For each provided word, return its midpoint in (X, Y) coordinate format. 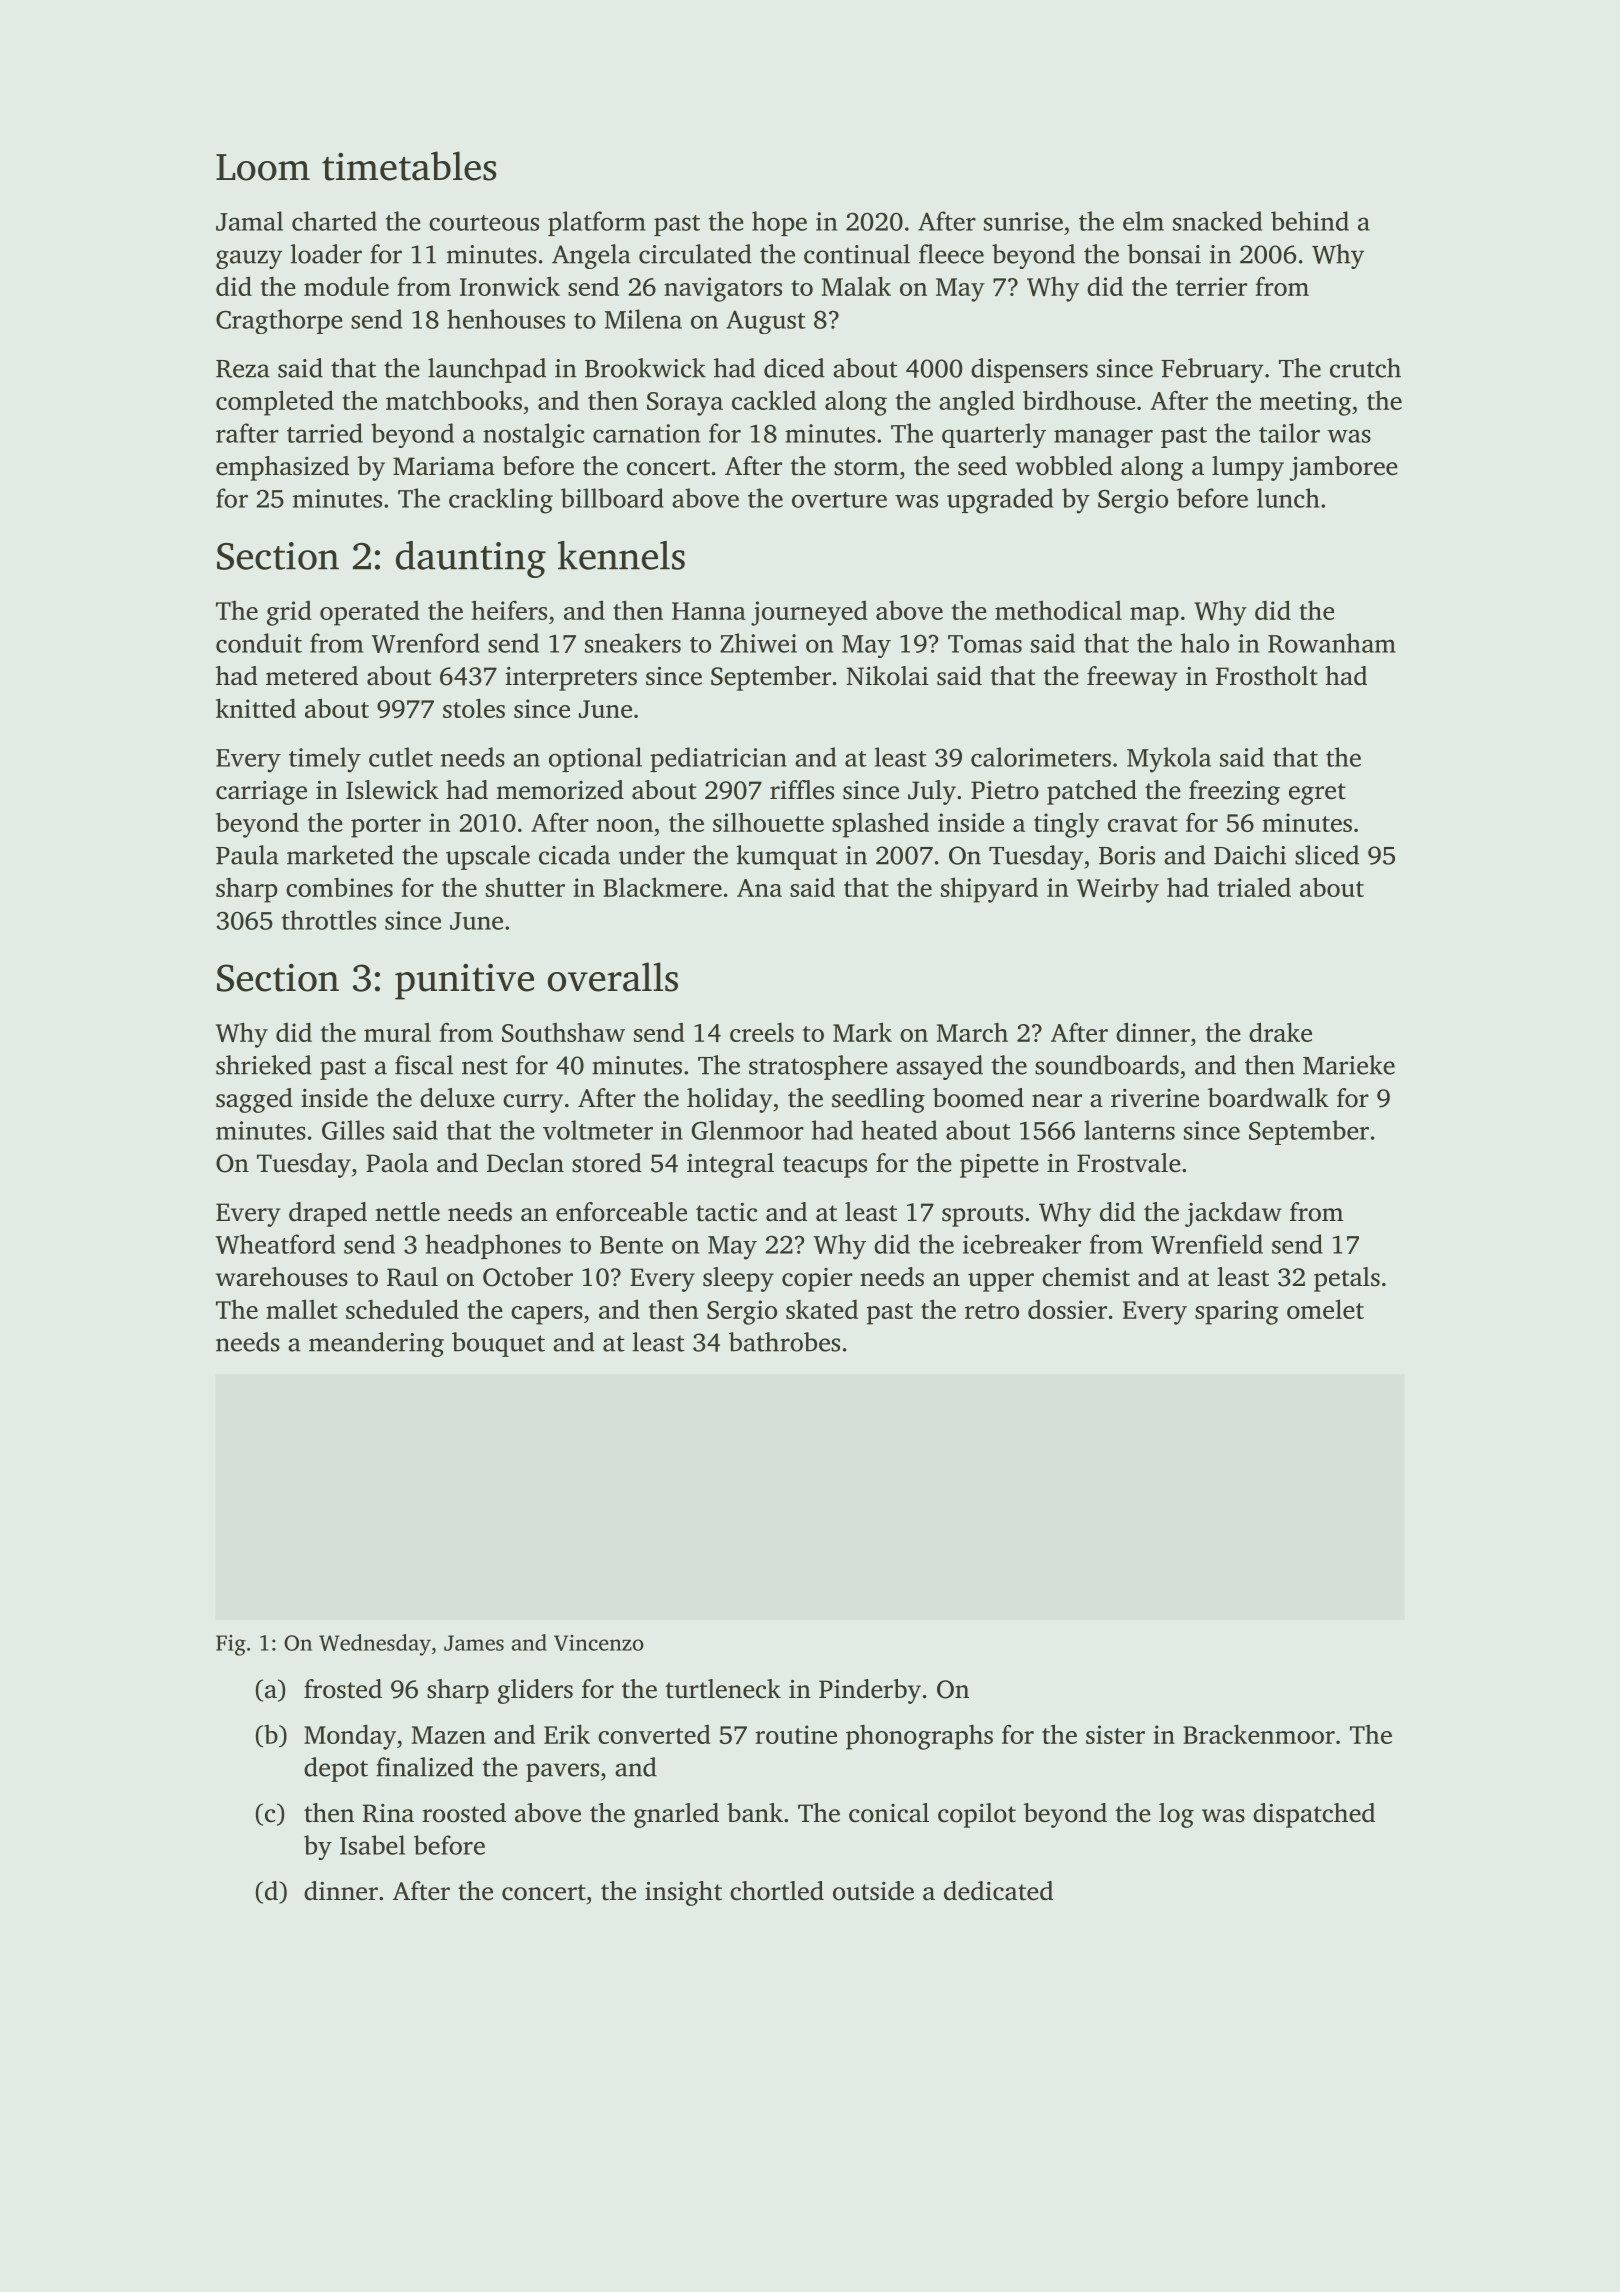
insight (683, 1893)
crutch (1365, 368)
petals (1347, 1279)
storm (866, 467)
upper (1001, 1282)
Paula (247, 855)
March (972, 1032)
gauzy (249, 259)
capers (547, 1315)
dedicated (998, 1891)
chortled (777, 1891)
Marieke (1349, 1065)
